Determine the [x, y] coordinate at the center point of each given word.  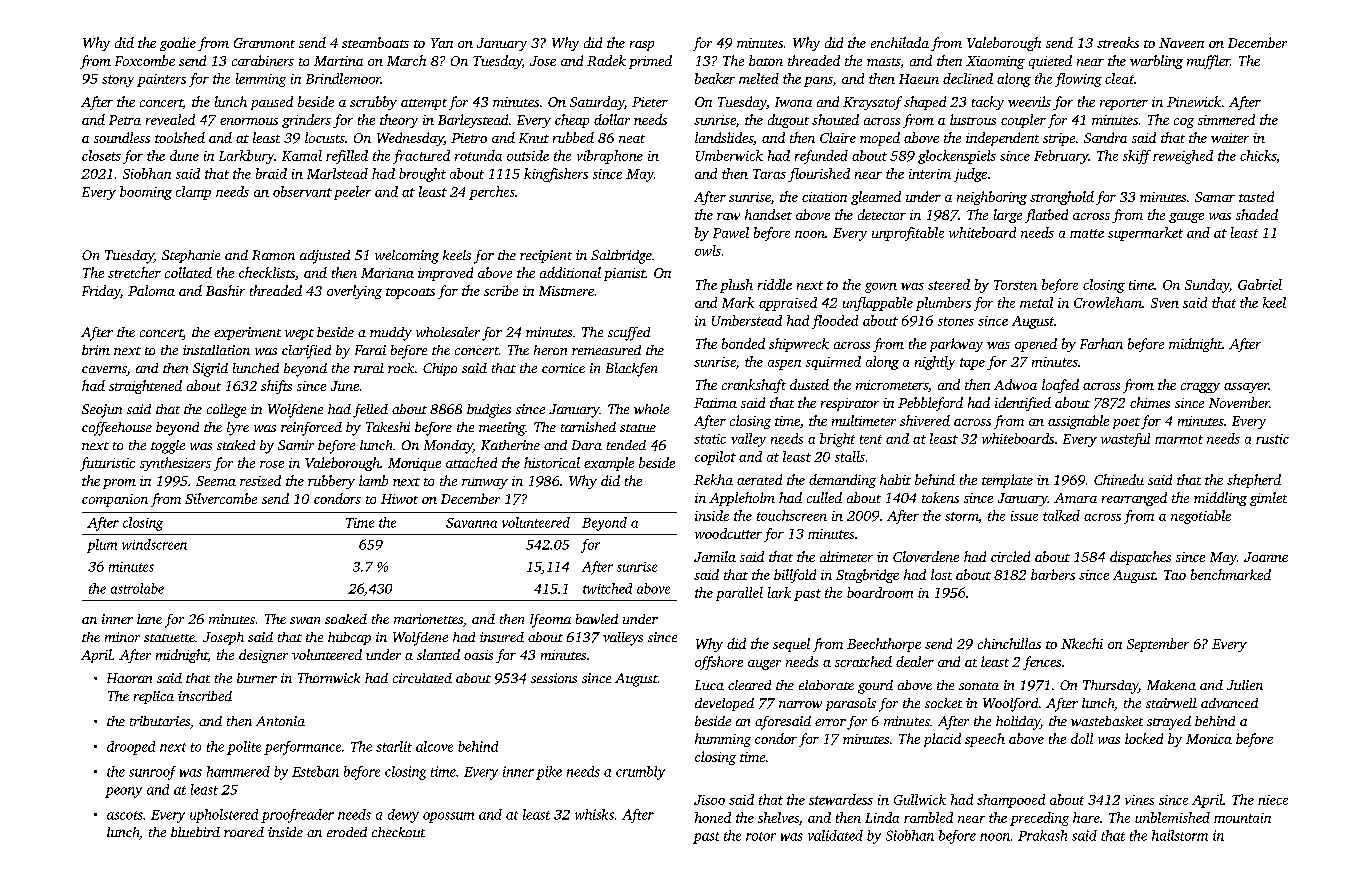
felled [370, 411]
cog [1184, 123]
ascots [125, 815]
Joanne [1266, 557]
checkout [398, 832]
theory [399, 121]
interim [930, 174]
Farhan [1101, 343]
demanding [842, 481]
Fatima [715, 403]
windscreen [154, 544]
